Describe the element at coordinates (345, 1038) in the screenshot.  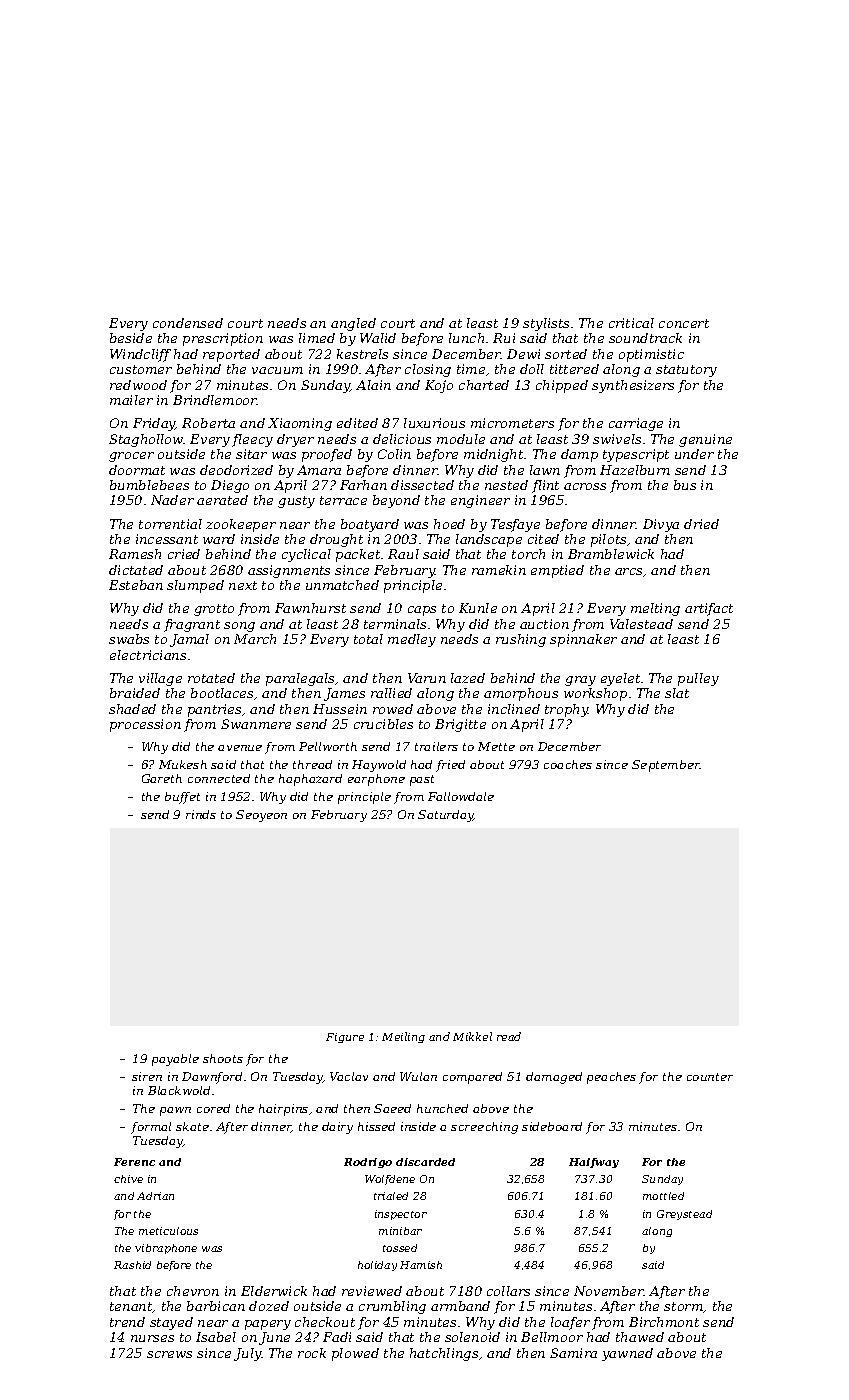
I see `Figure` at that location.
